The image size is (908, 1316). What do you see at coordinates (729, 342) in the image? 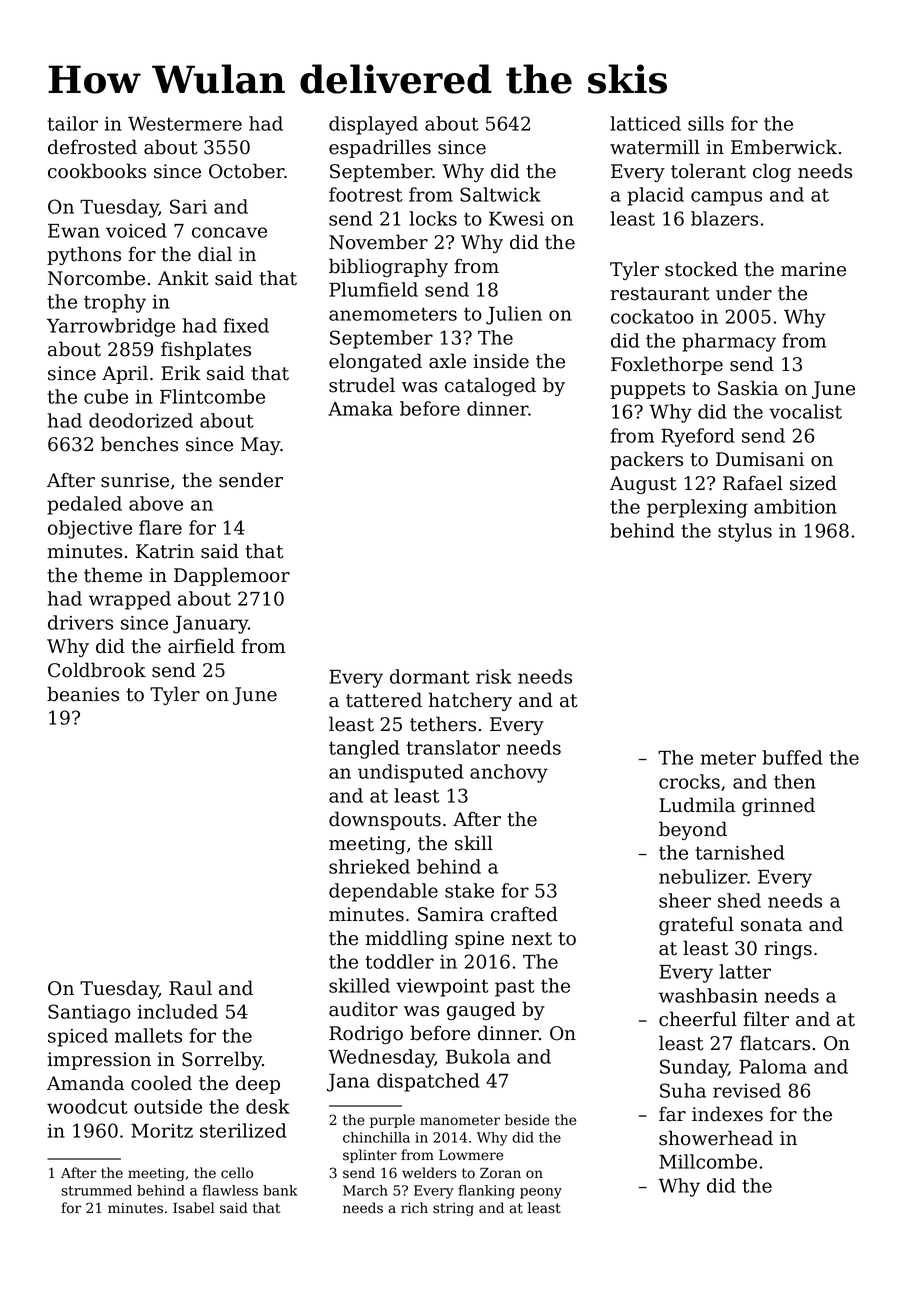
I see `pharmacy` at bounding box center [729, 342].
